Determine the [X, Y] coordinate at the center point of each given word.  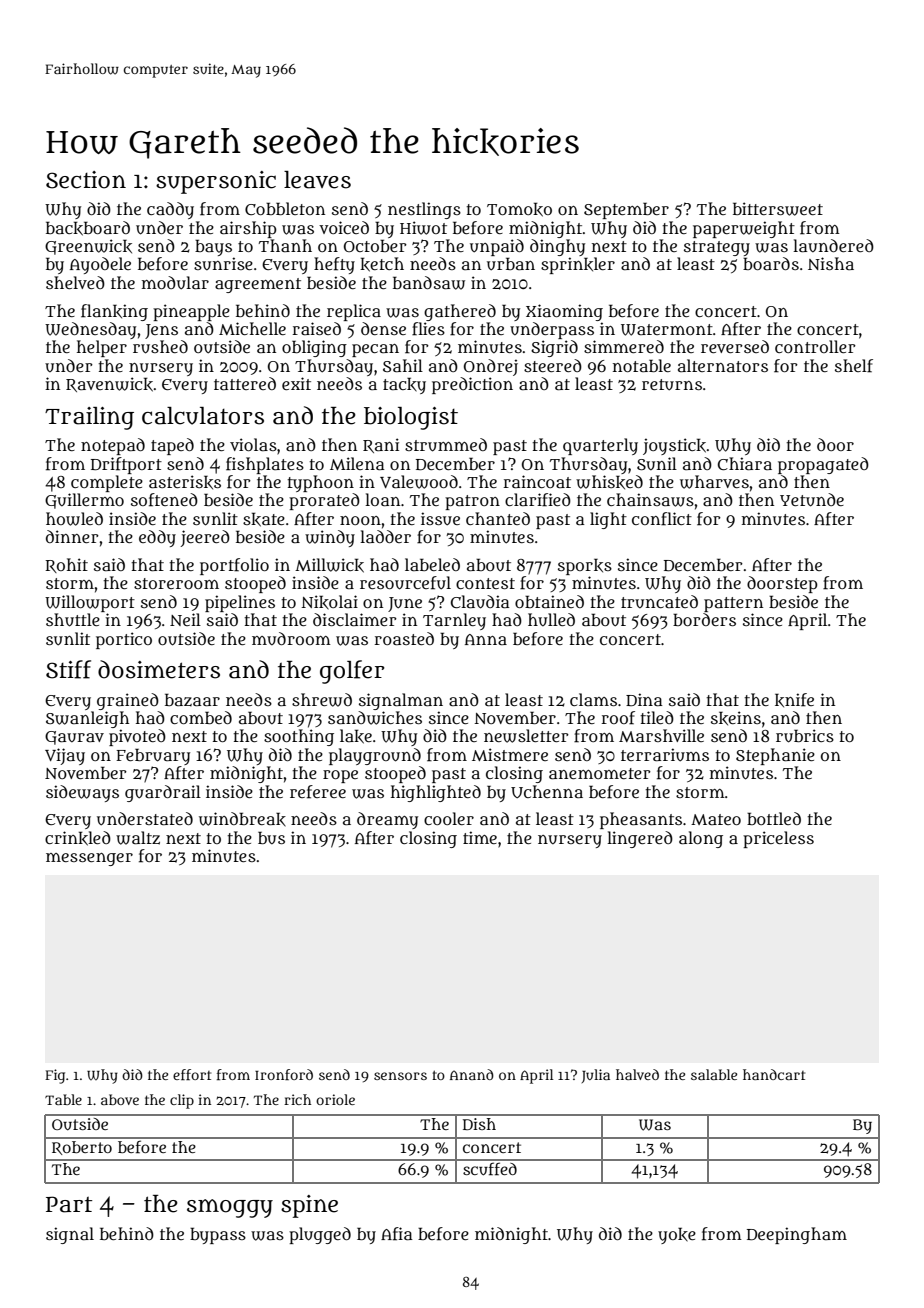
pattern [733, 604]
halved [637, 1074]
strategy [717, 248]
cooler [449, 818]
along [701, 839]
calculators [203, 416]
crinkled [78, 838]
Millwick [329, 565]
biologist [411, 418]
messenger [89, 859]
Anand [472, 1074]
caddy [170, 210]
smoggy [230, 1208]
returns [672, 385]
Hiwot [423, 228]
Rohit [66, 565]
